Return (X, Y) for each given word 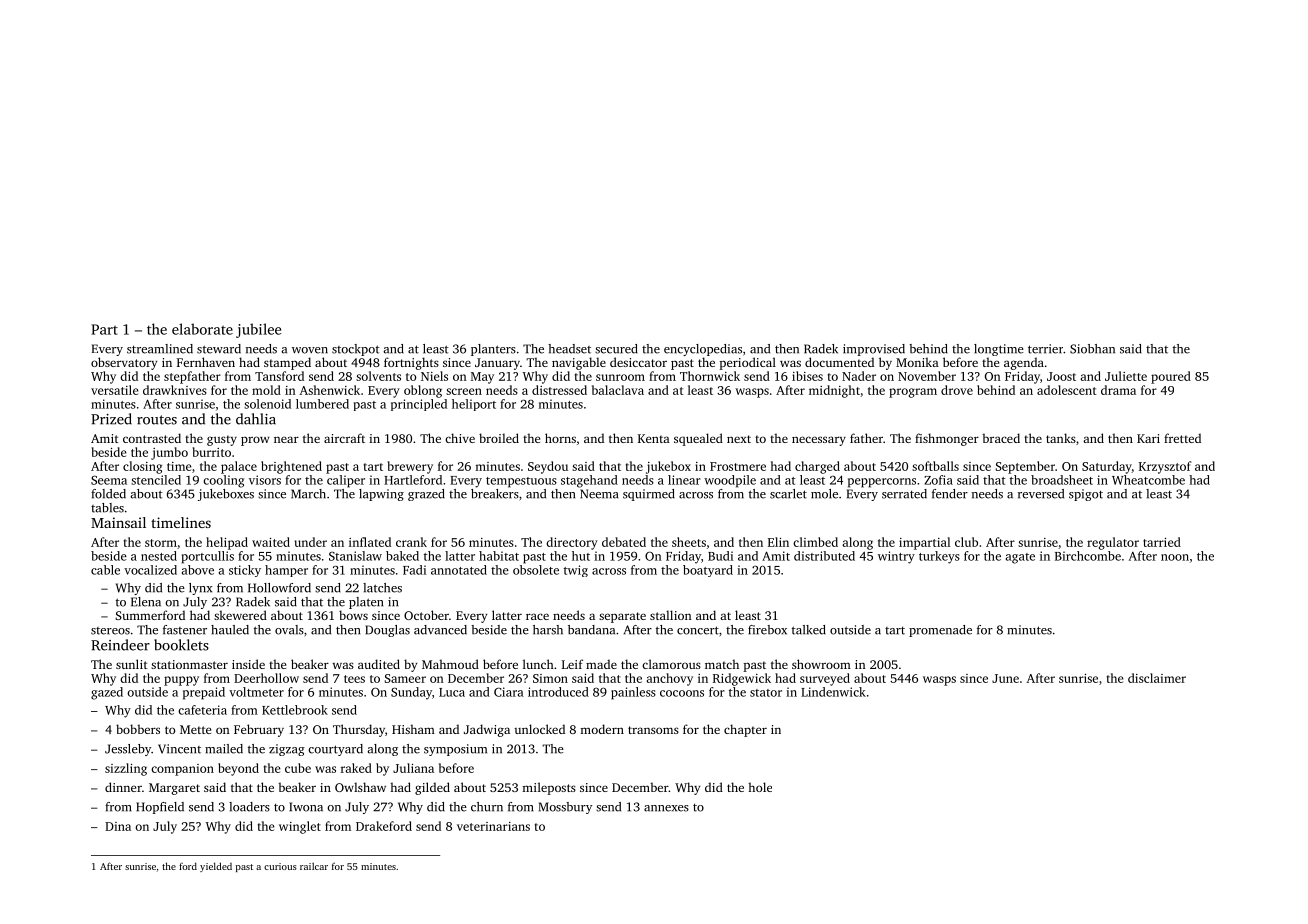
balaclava (618, 390)
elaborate (202, 329)
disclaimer (1157, 678)
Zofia (938, 480)
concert (698, 630)
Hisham (413, 729)
